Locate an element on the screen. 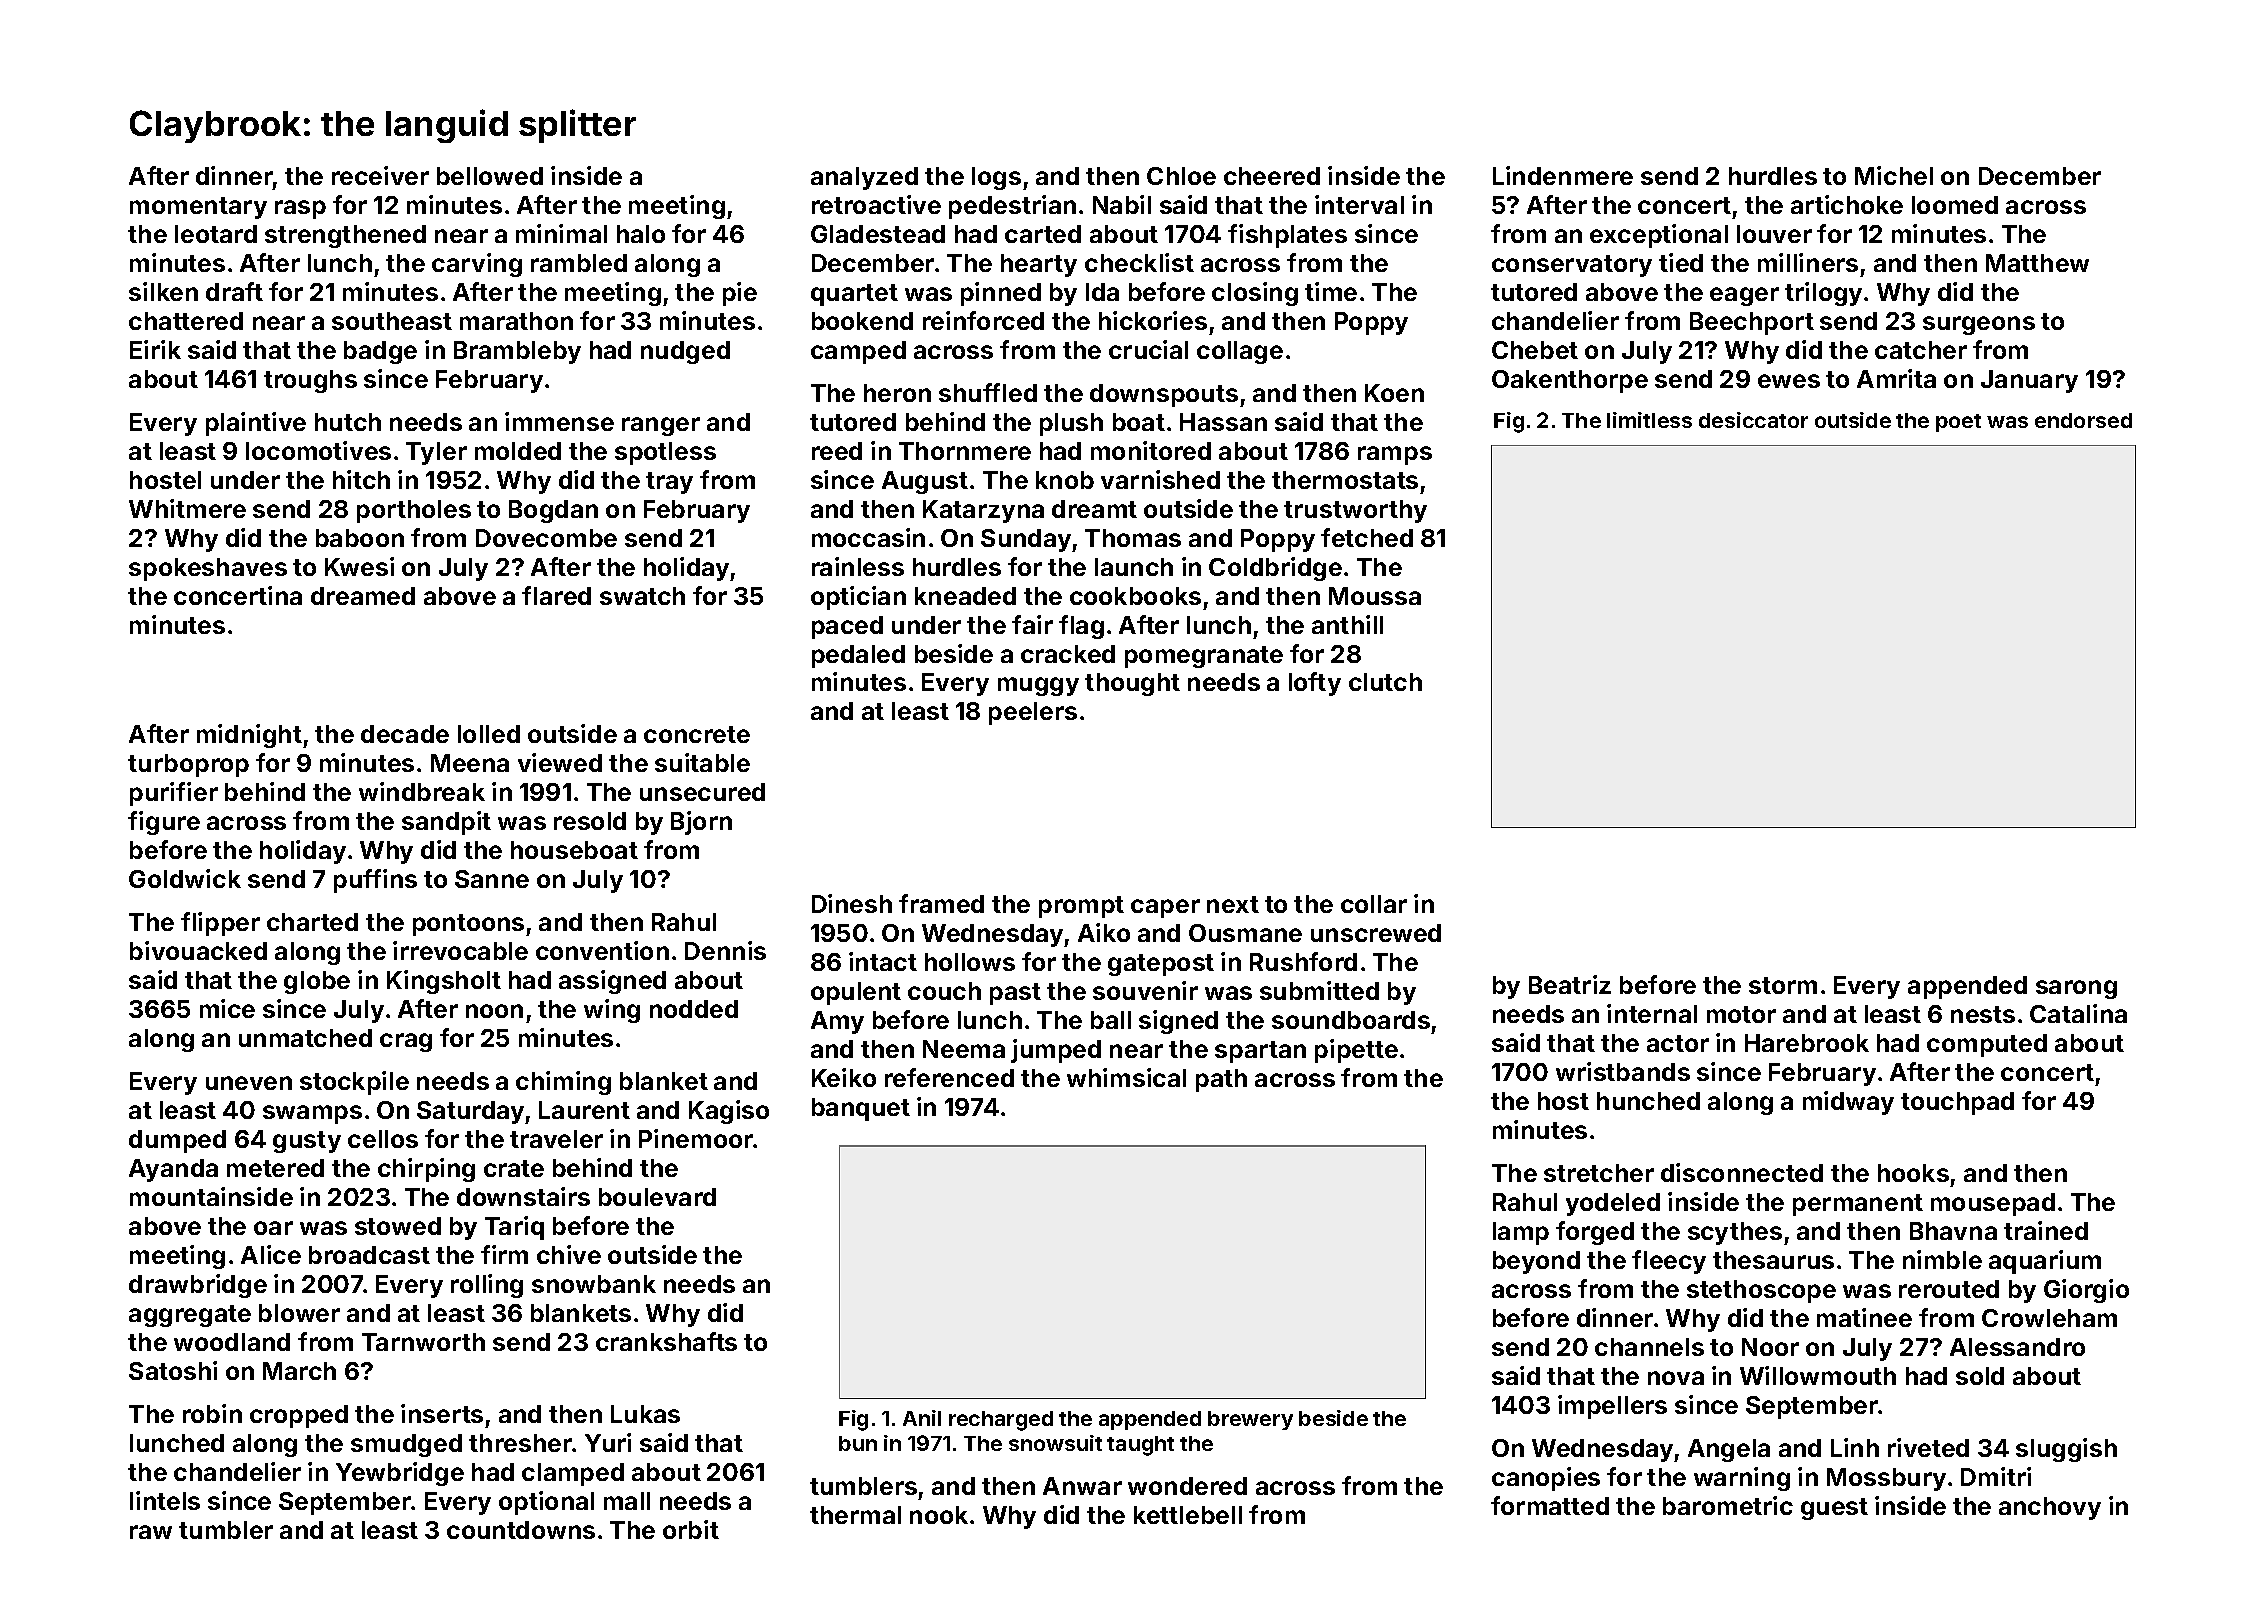  carted is located at coordinates (1043, 234).
